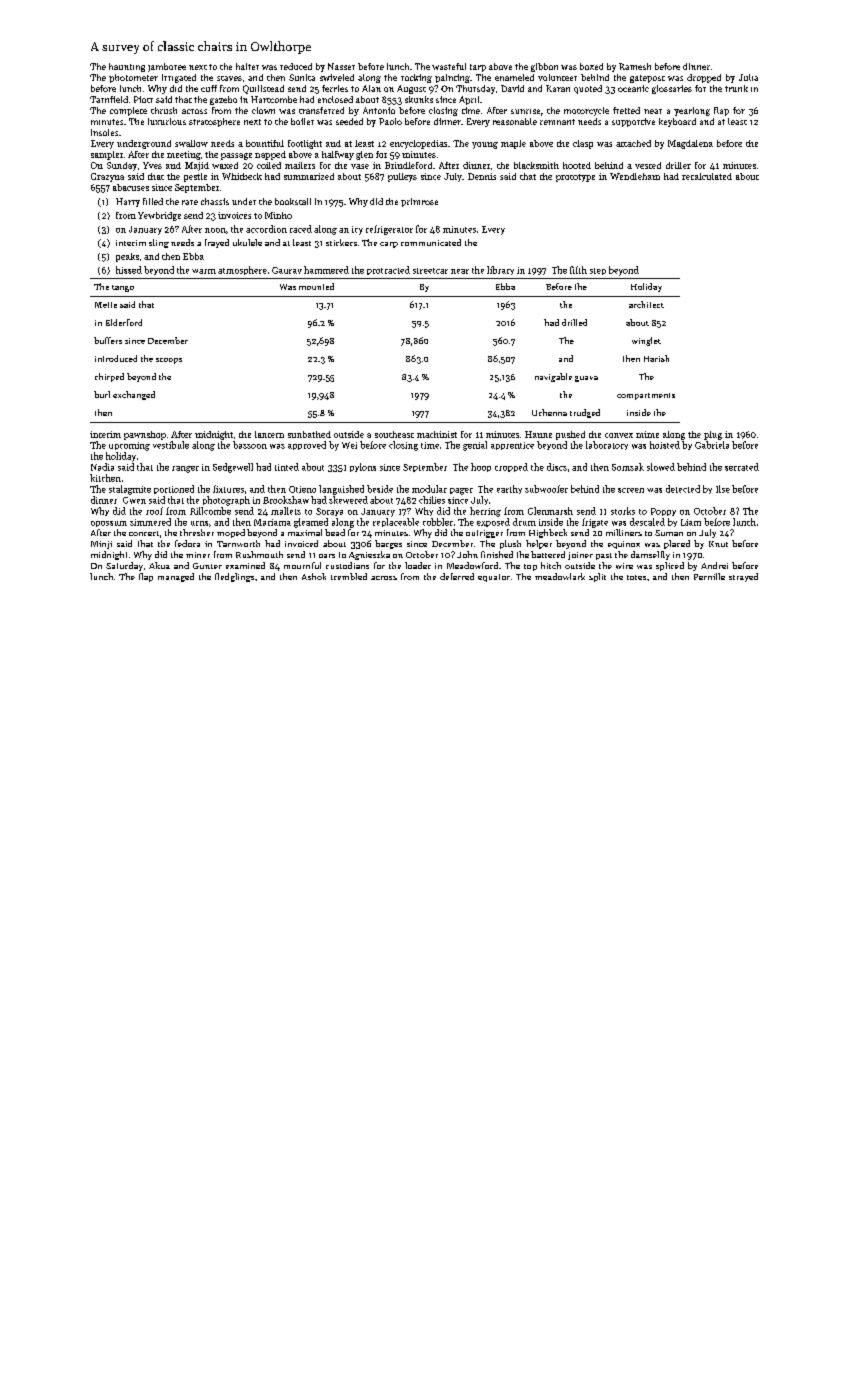 Image resolution: width=849 pixels, height=1400 pixels. I want to click on examined, so click(245, 565).
